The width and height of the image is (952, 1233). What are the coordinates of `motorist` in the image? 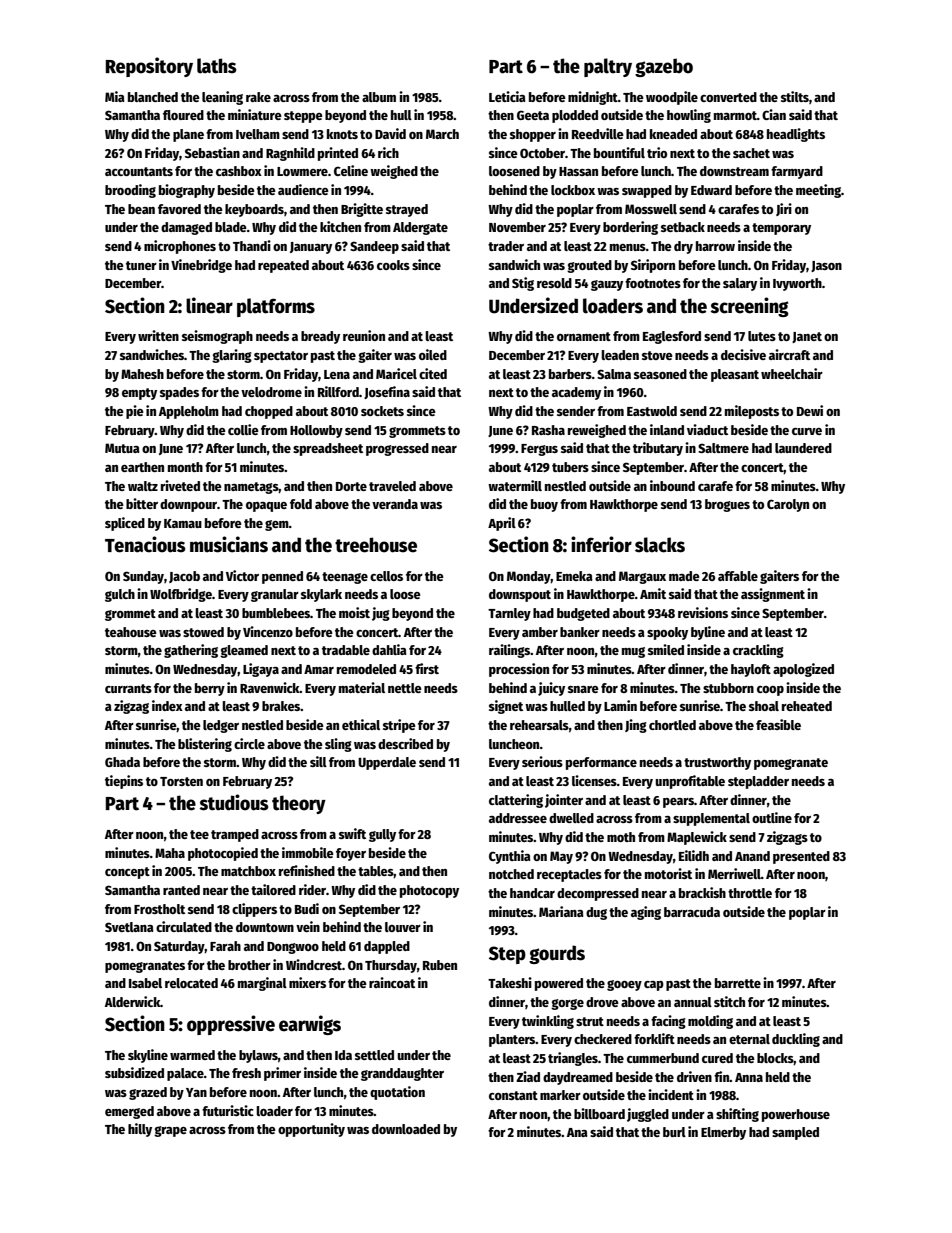 It's located at (668, 873).
